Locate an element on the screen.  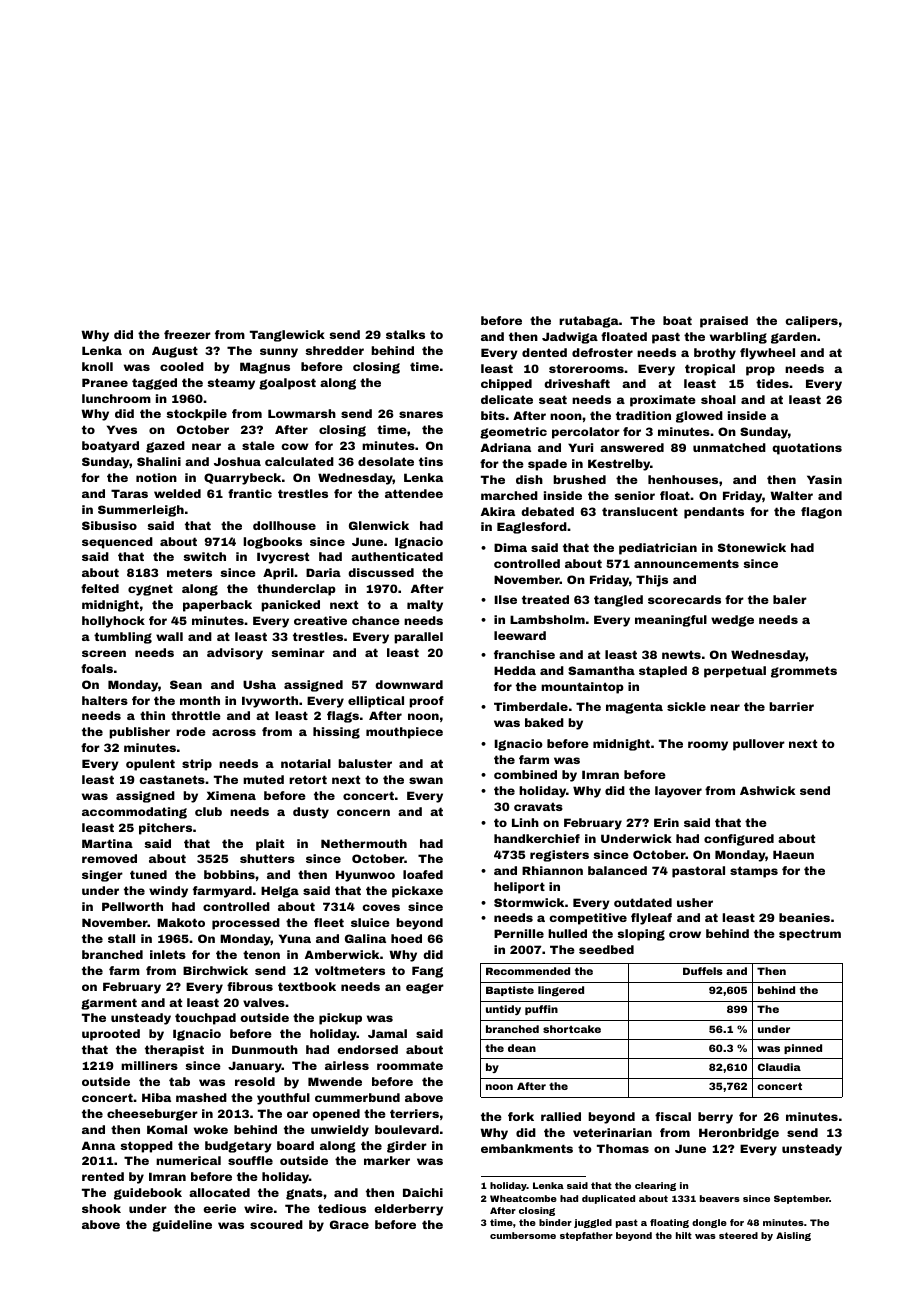
usher is located at coordinates (695, 902).
